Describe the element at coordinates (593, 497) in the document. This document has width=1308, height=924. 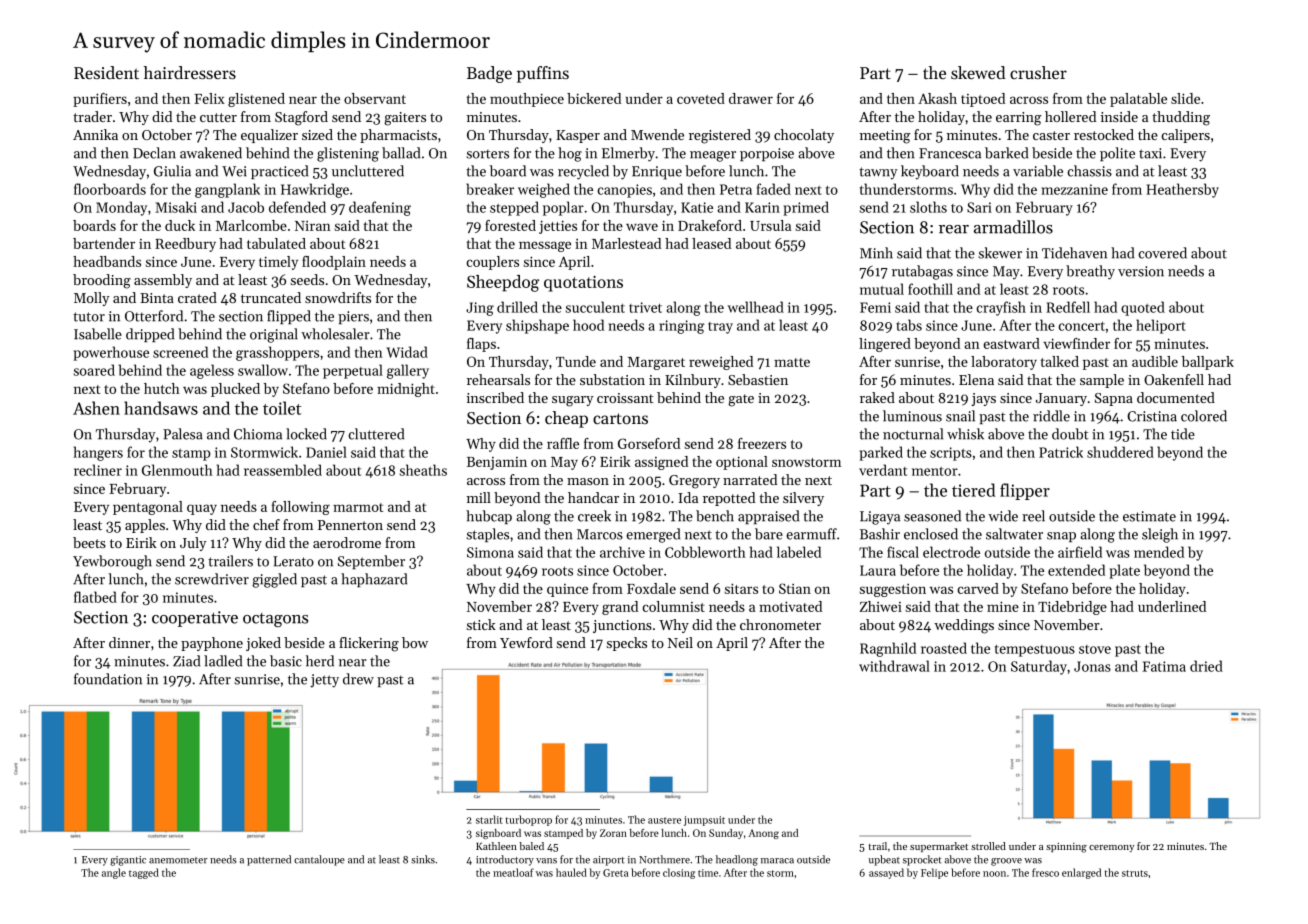
I see `handcar` at that location.
